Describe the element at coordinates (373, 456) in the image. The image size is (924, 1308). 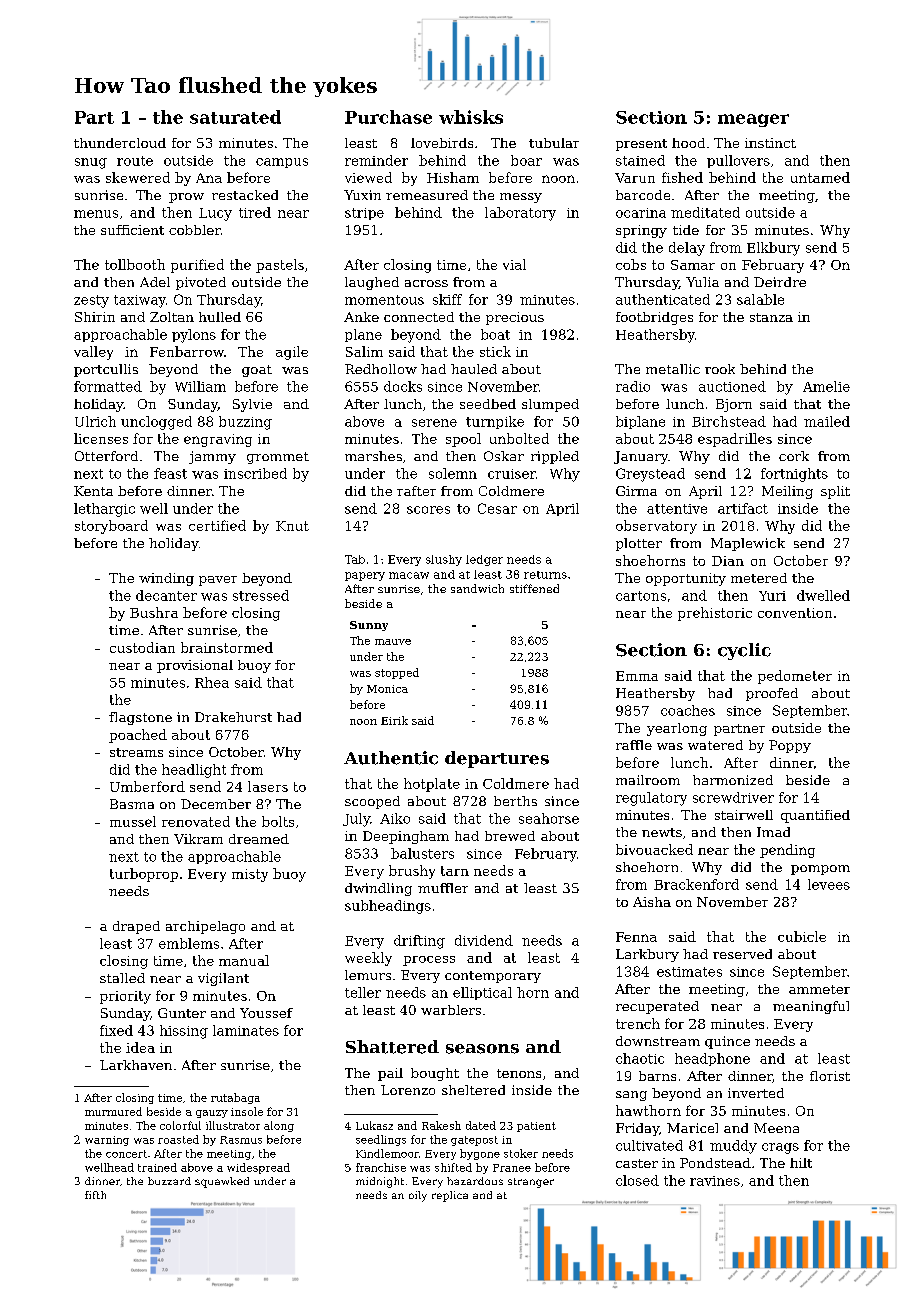
I see `marshes` at that location.
